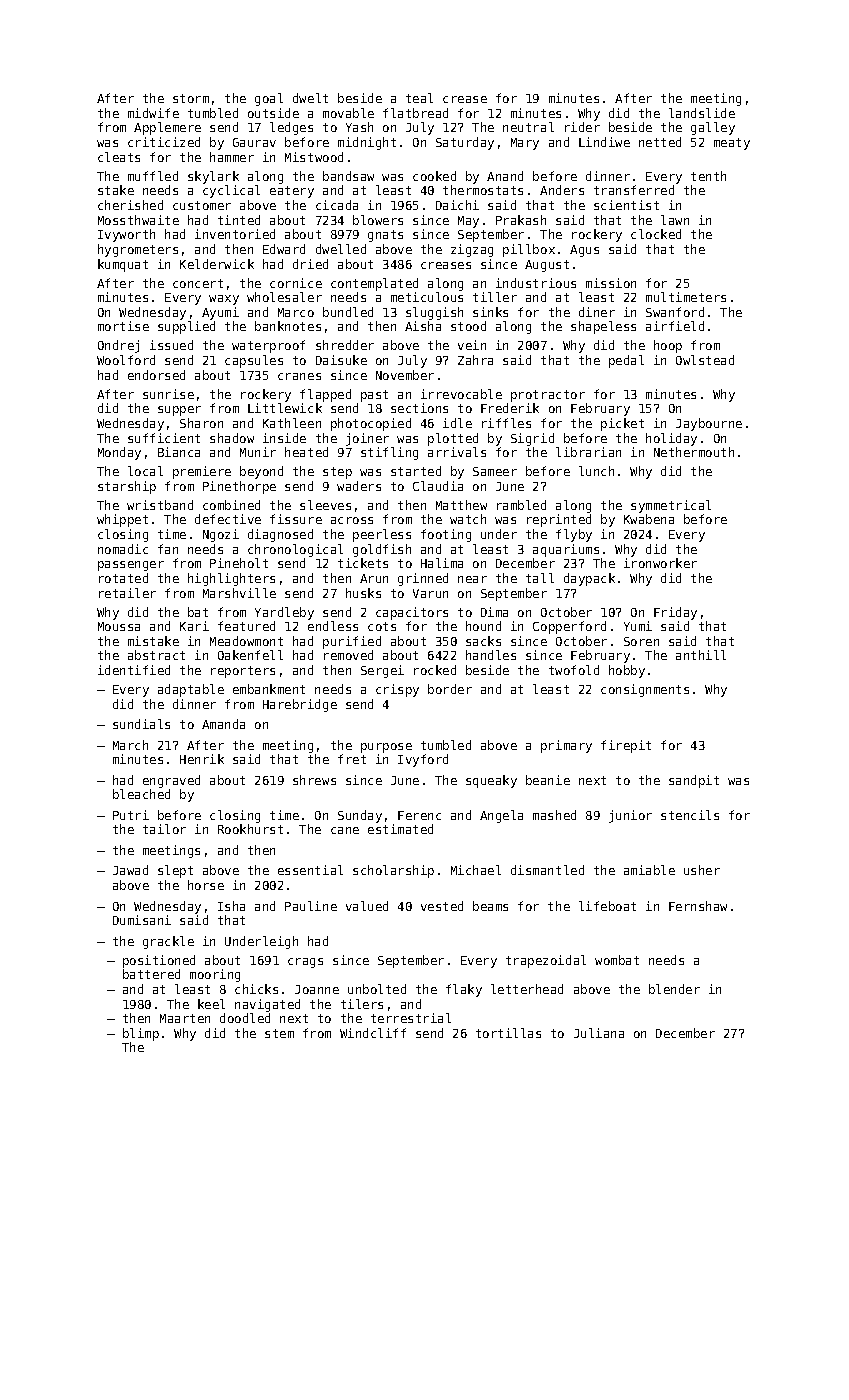  Describe the element at coordinates (119, 626) in the image. I see `Moussa` at that location.
